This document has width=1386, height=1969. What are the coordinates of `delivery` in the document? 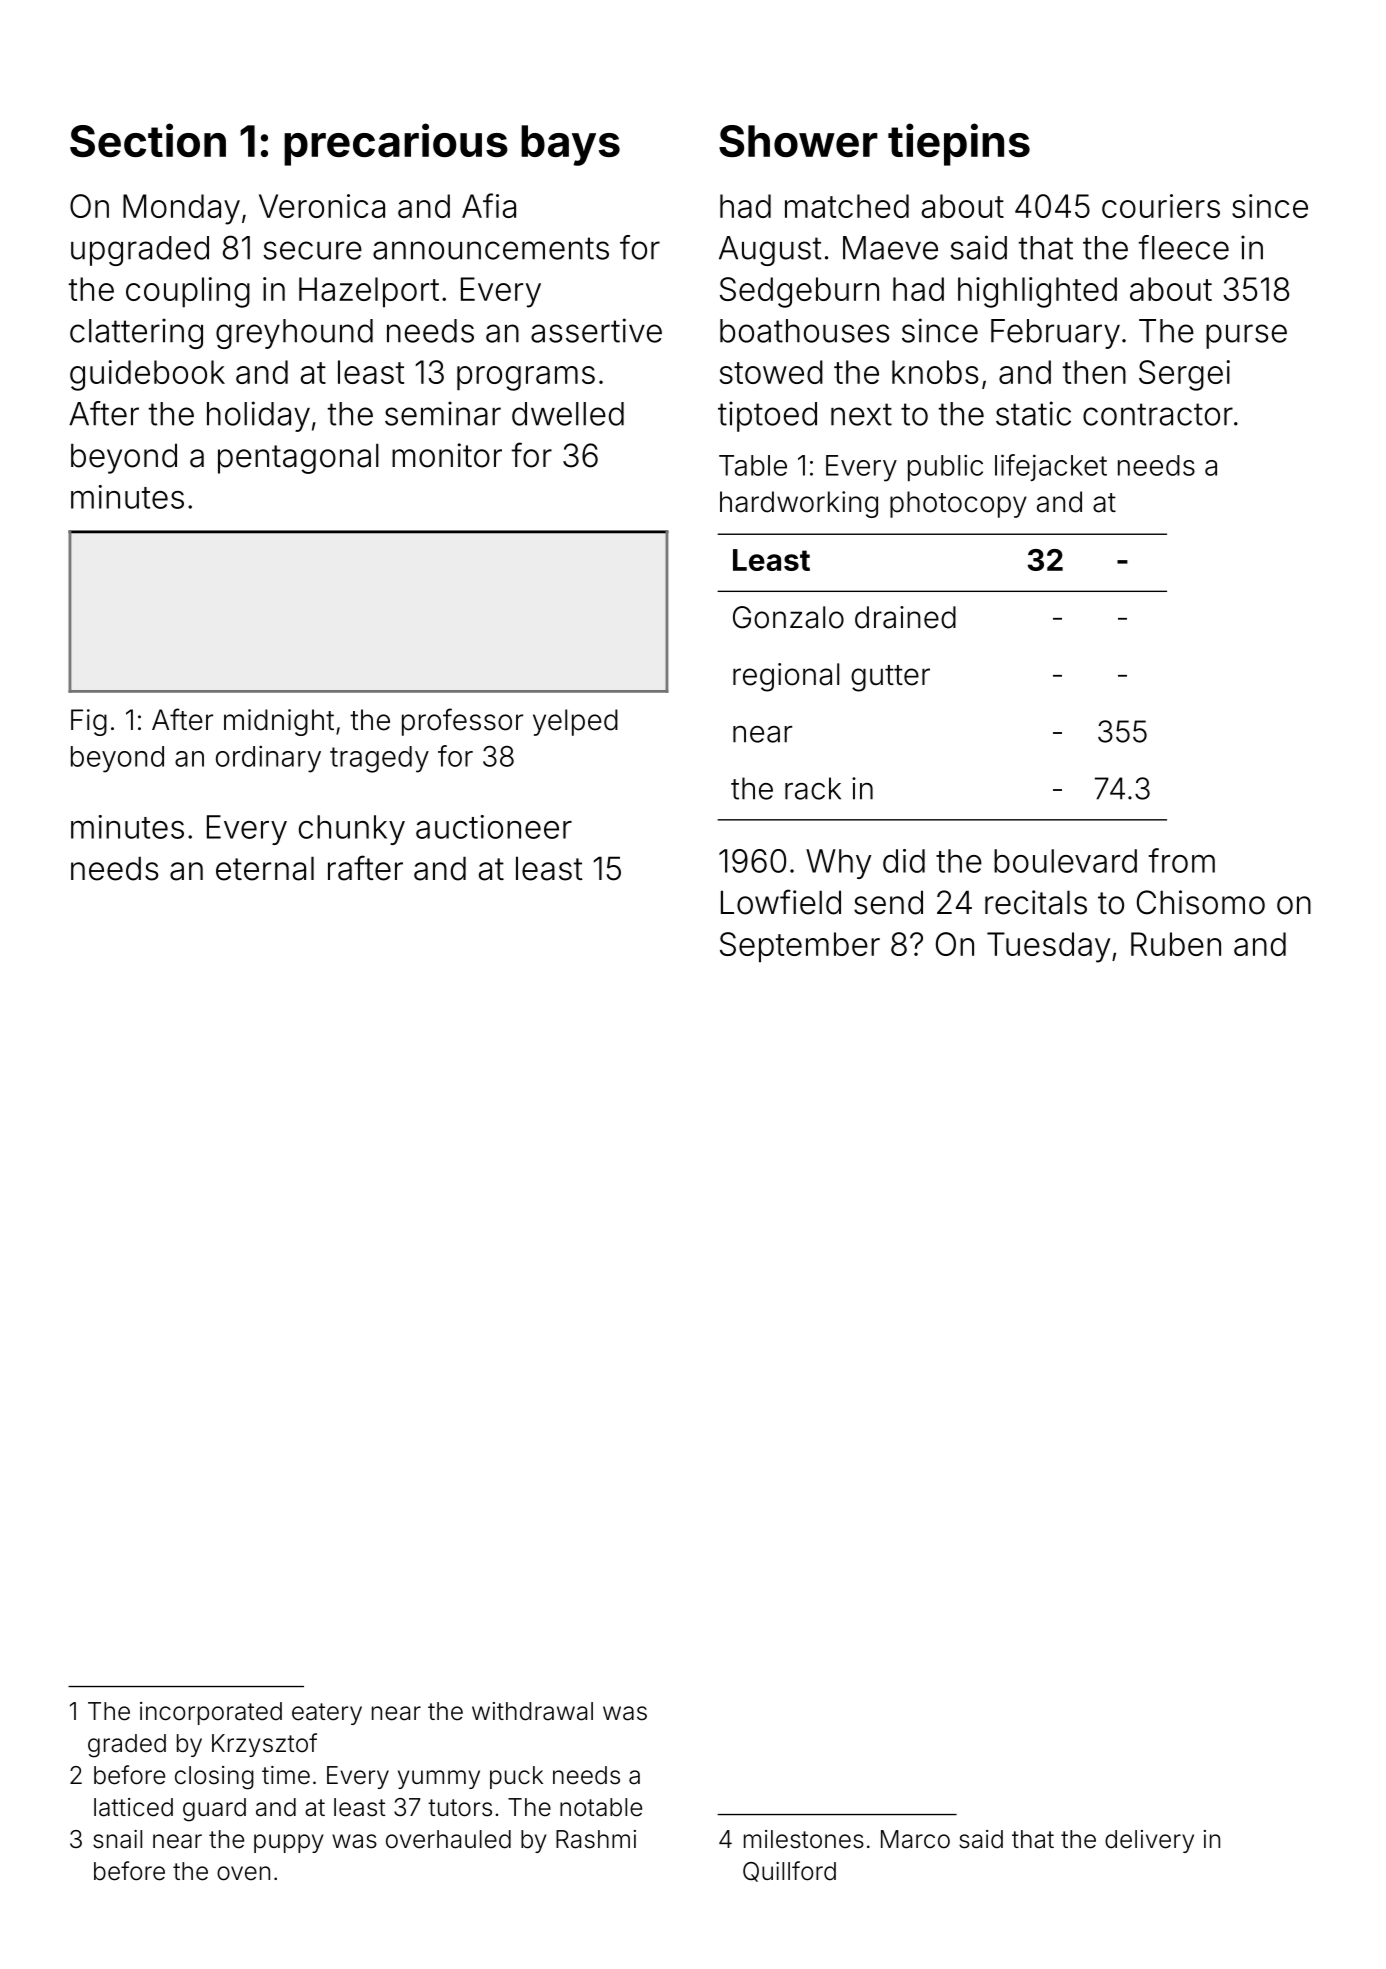 It's located at (1149, 1841).
